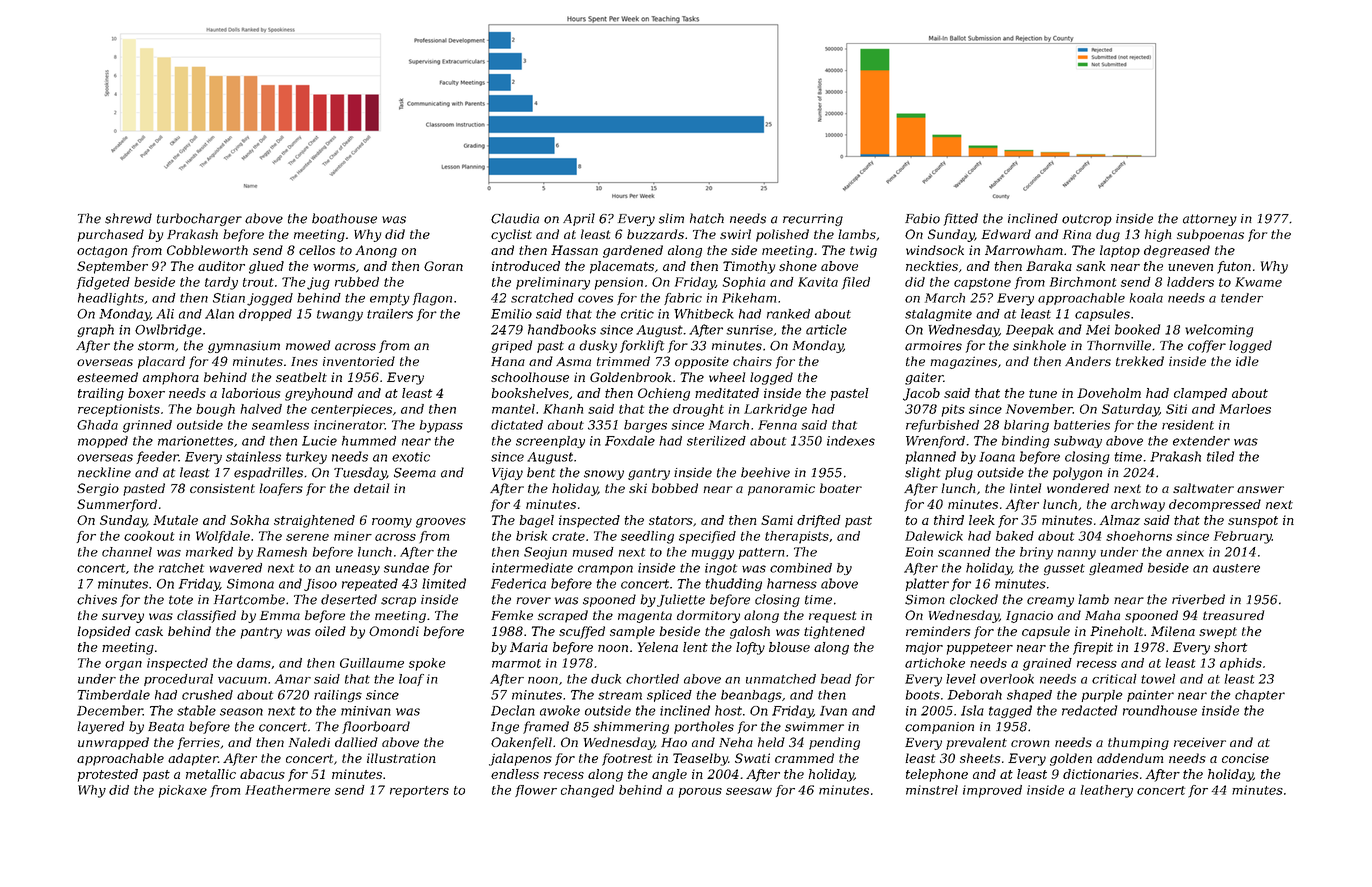 This screenshot has height=887, width=1372. Describe the element at coordinates (675, 488) in the screenshot. I see `bobbed` at that location.
